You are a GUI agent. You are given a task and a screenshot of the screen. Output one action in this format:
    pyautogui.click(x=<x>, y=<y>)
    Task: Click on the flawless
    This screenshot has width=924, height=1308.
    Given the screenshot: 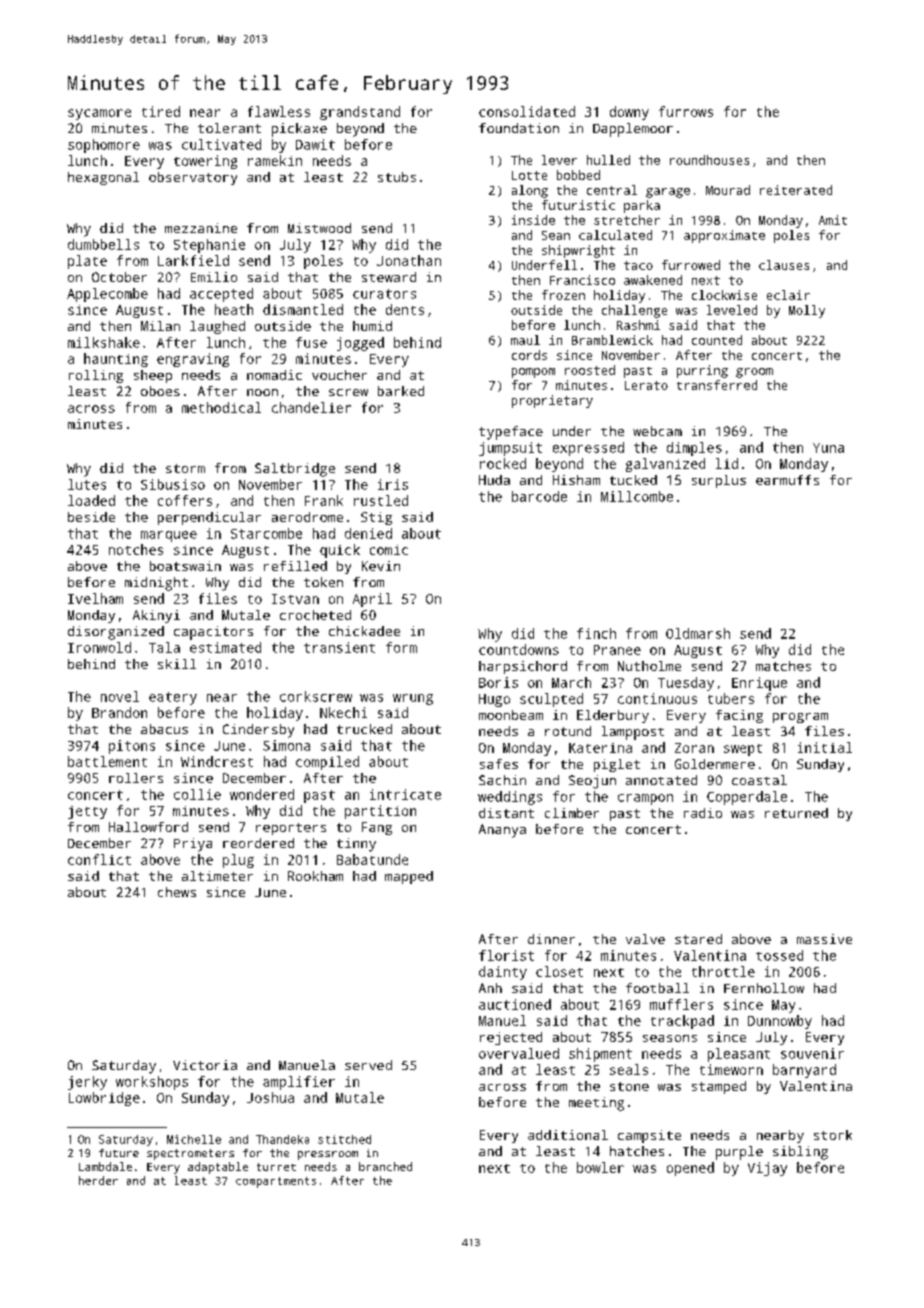 What is the action you would take?
    pyautogui.click(x=279, y=111)
